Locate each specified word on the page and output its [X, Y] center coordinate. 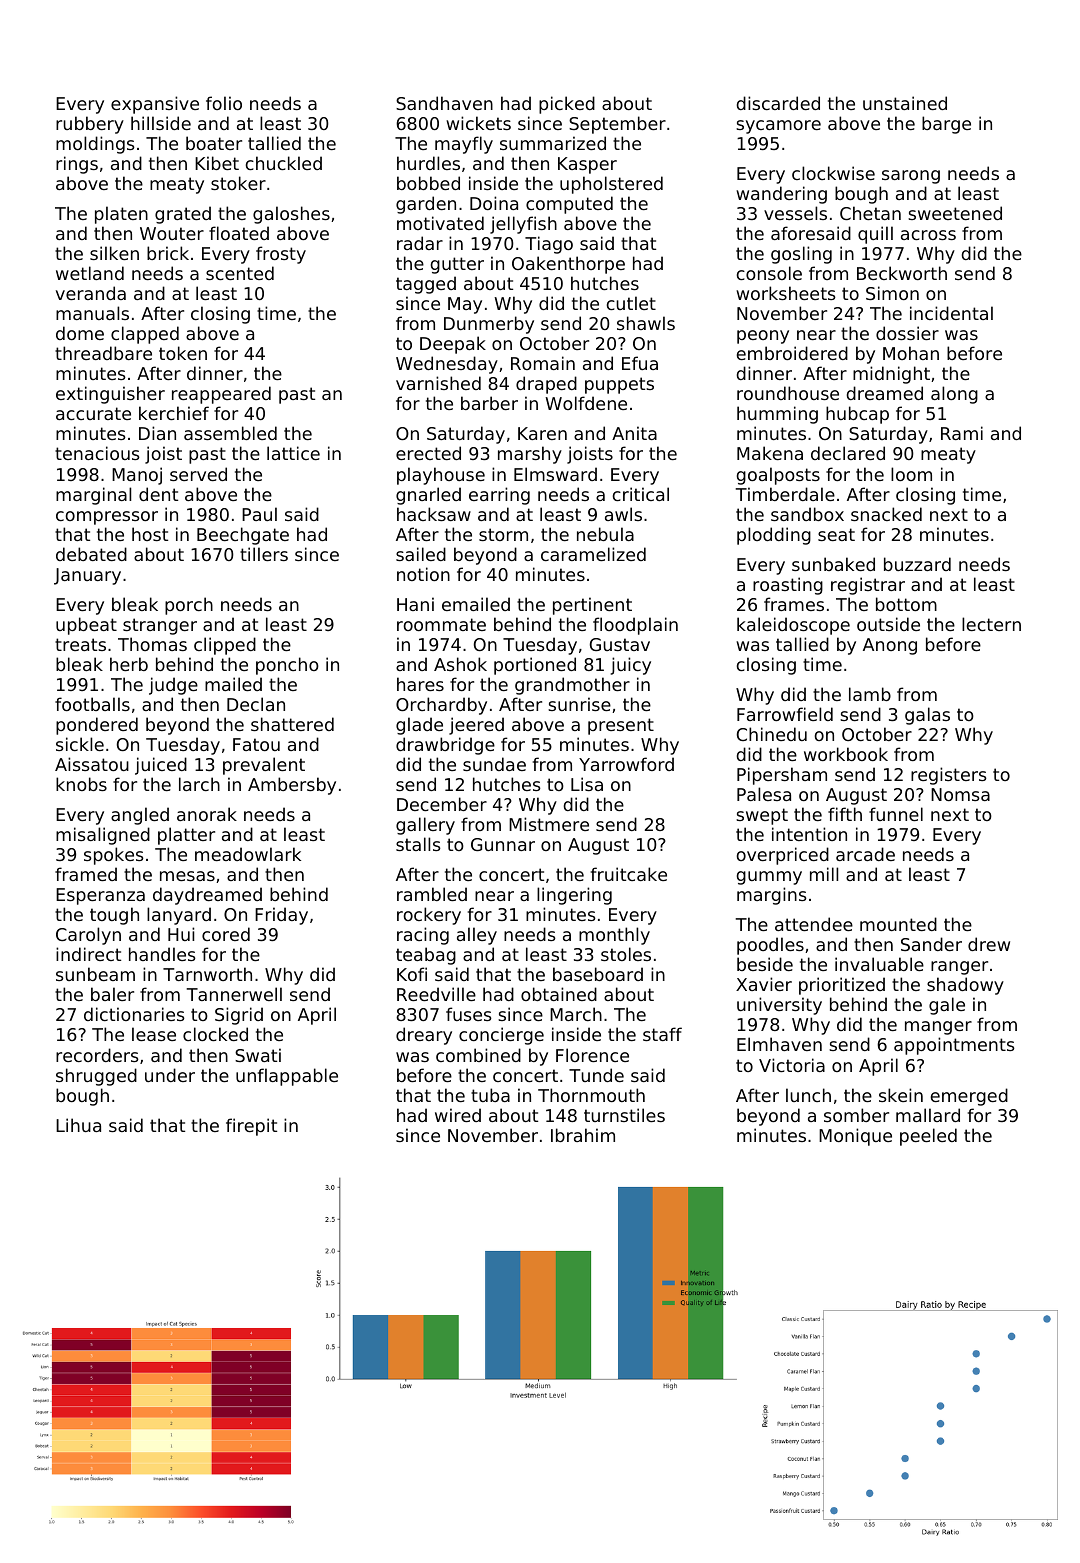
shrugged [96, 1077]
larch [199, 784]
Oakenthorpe [568, 265]
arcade [865, 854]
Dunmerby [489, 325]
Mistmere [549, 824]
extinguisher [110, 395]
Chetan [870, 213]
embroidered [792, 353]
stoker [238, 183]
